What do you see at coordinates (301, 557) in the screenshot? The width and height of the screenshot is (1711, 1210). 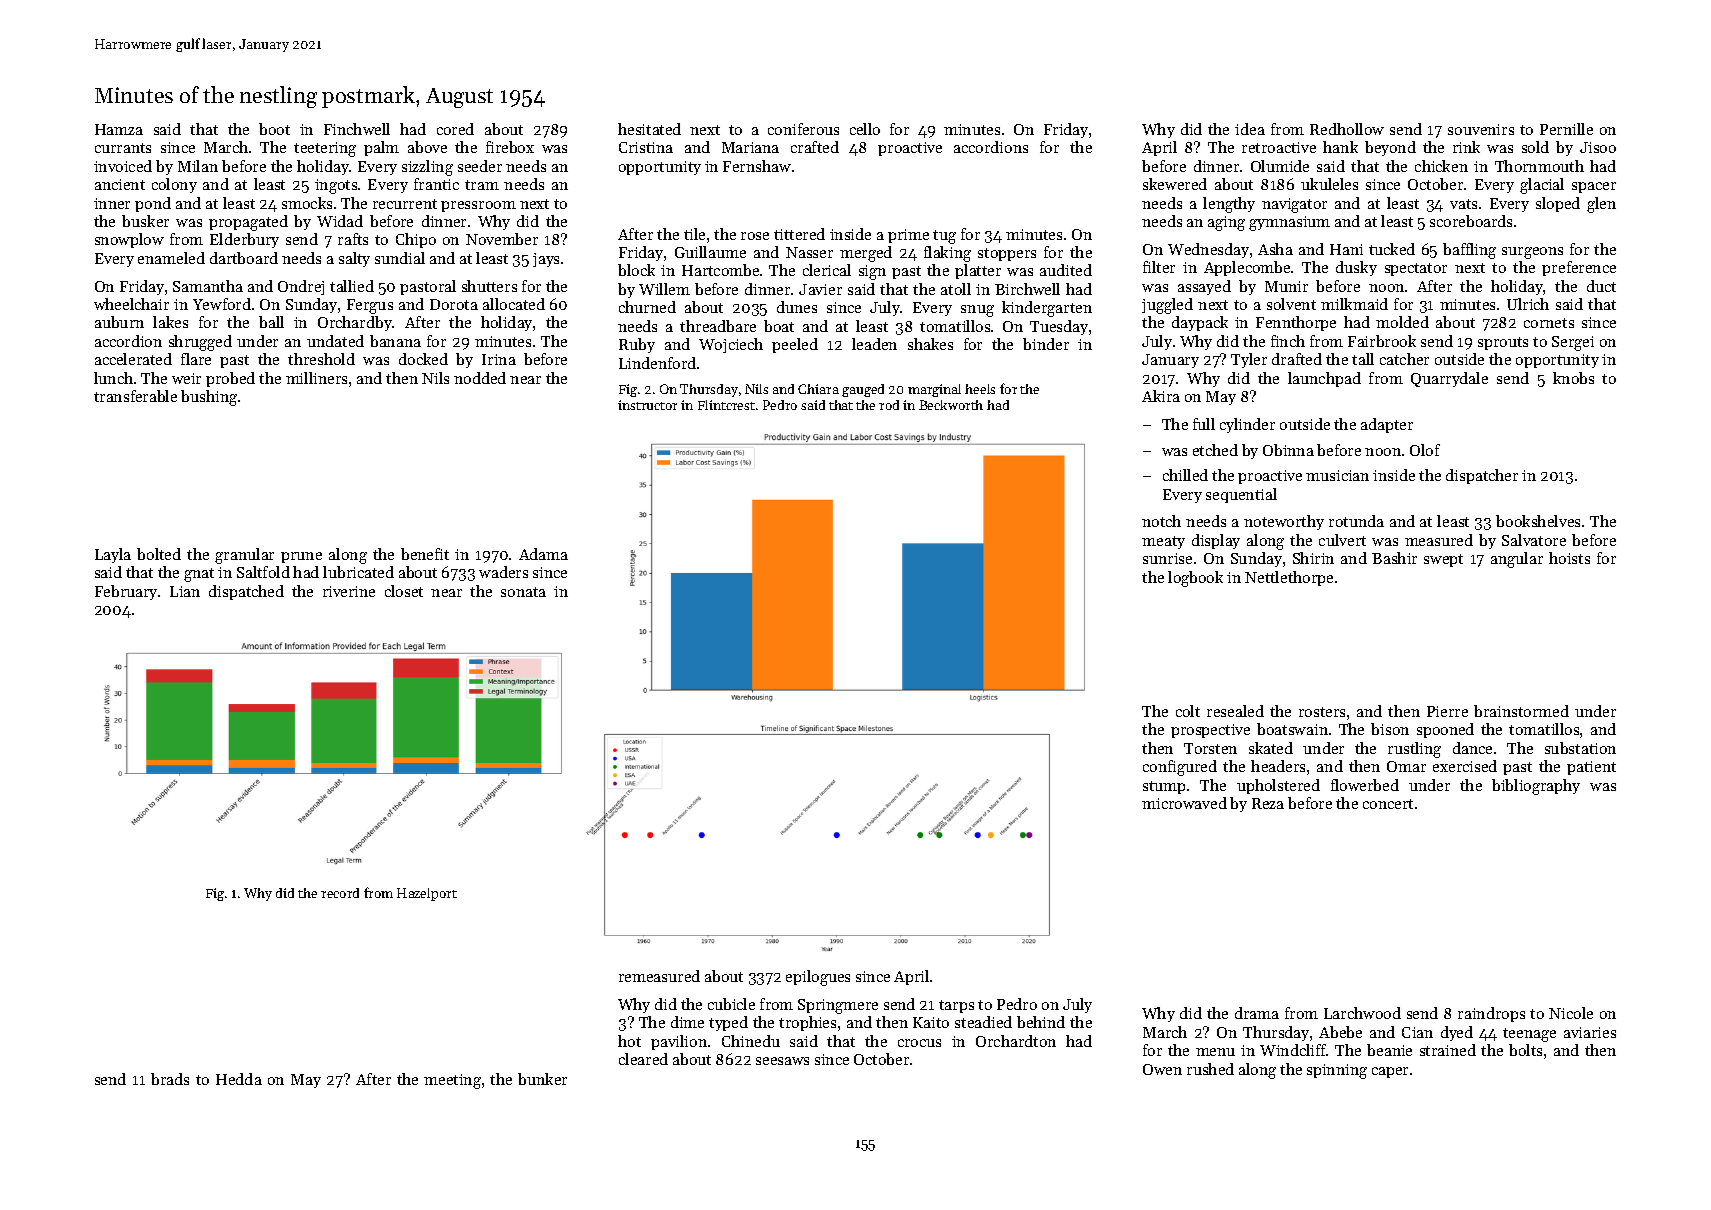 I see `prune` at bounding box center [301, 557].
